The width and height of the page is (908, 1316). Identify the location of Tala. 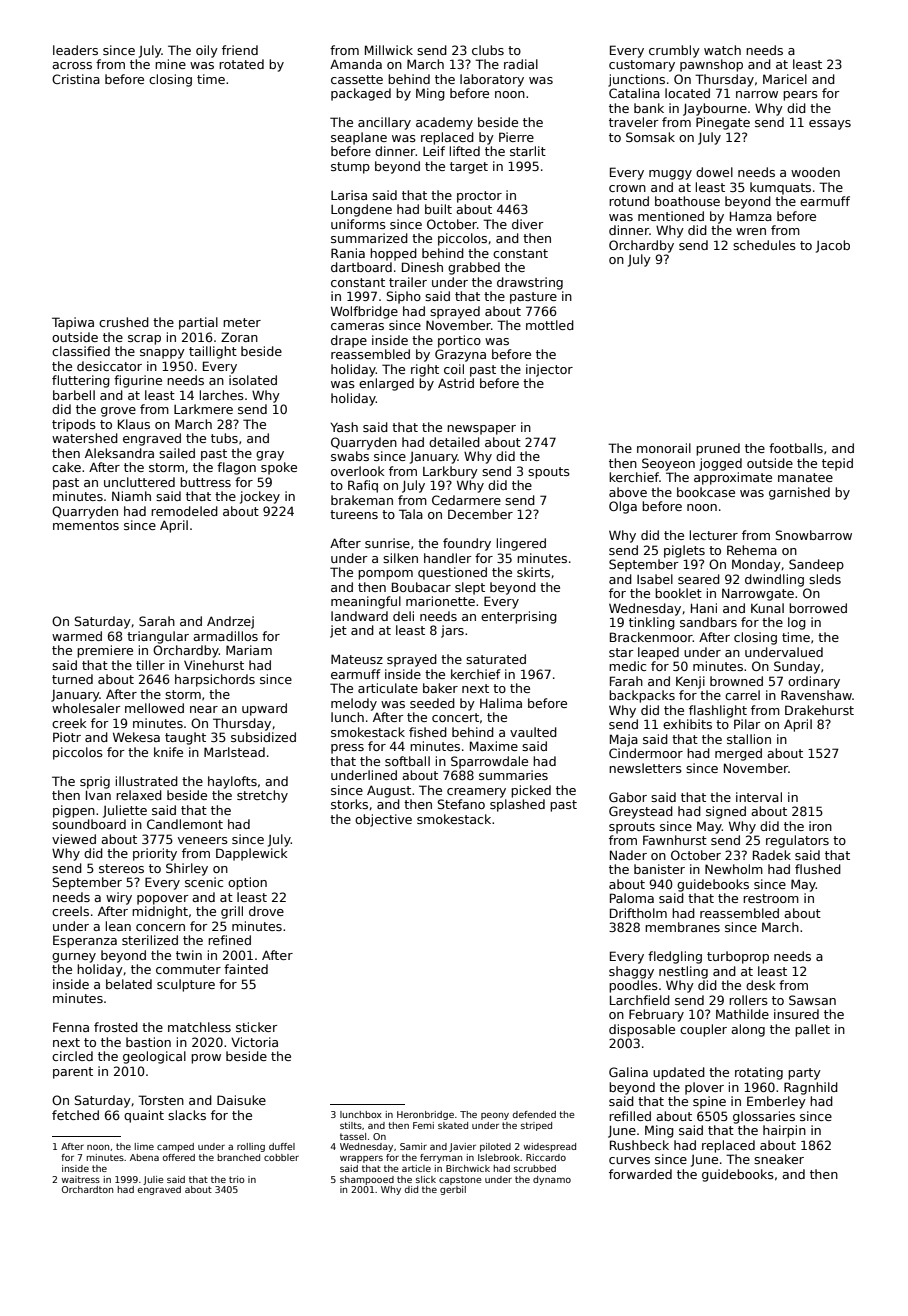
(411, 514).
